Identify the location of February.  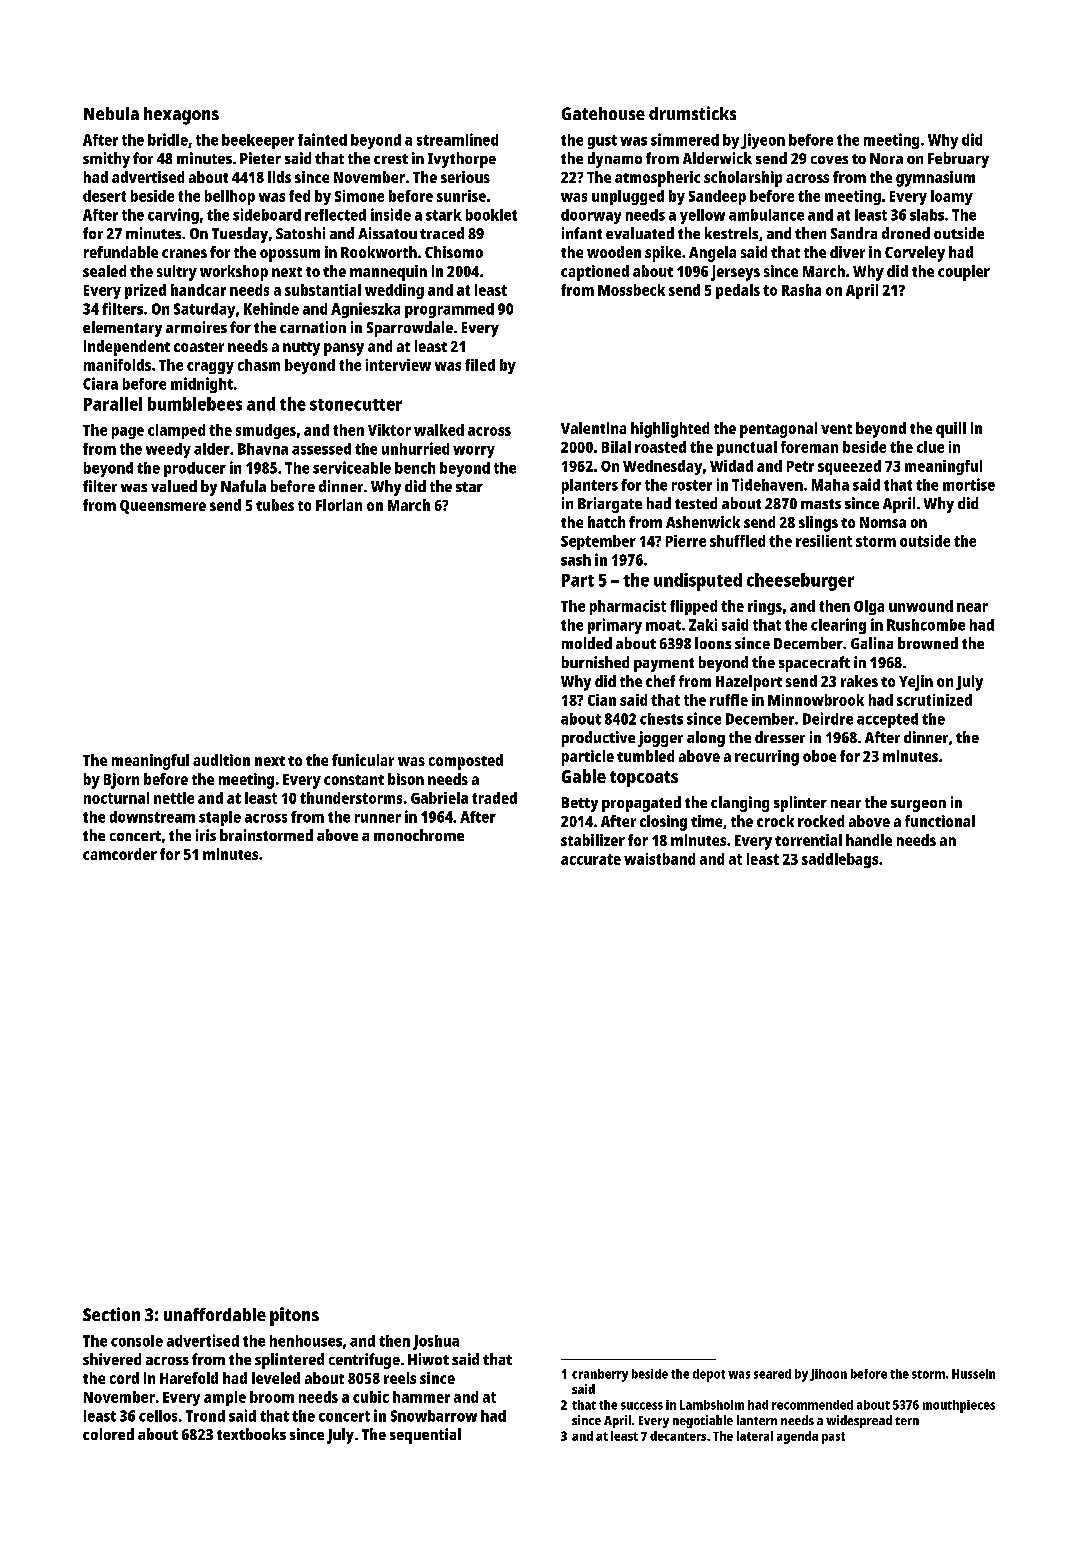
(958, 160).
